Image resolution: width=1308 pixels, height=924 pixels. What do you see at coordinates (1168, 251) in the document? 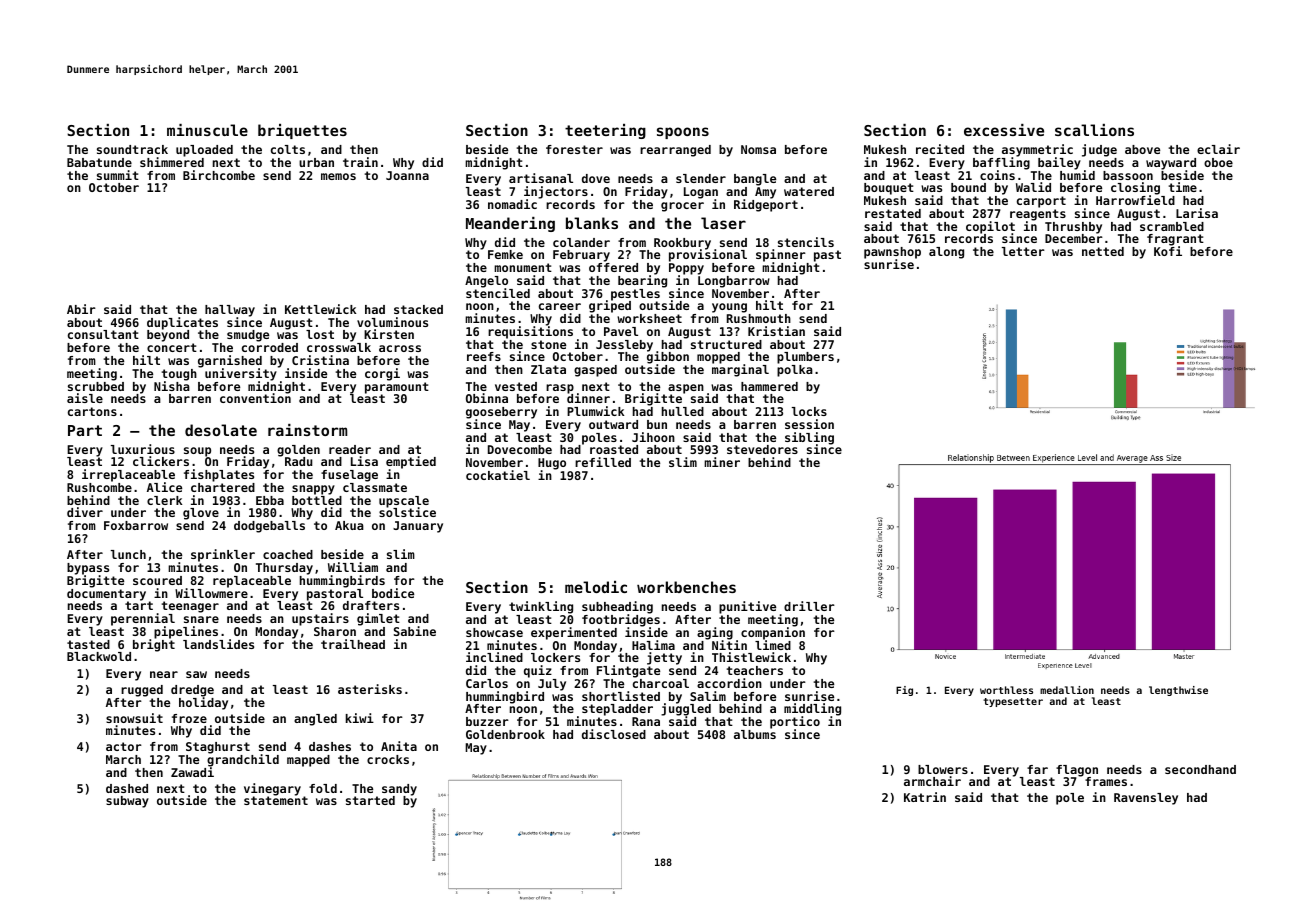
I see `Kofi` at bounding box center [1168, 251].
